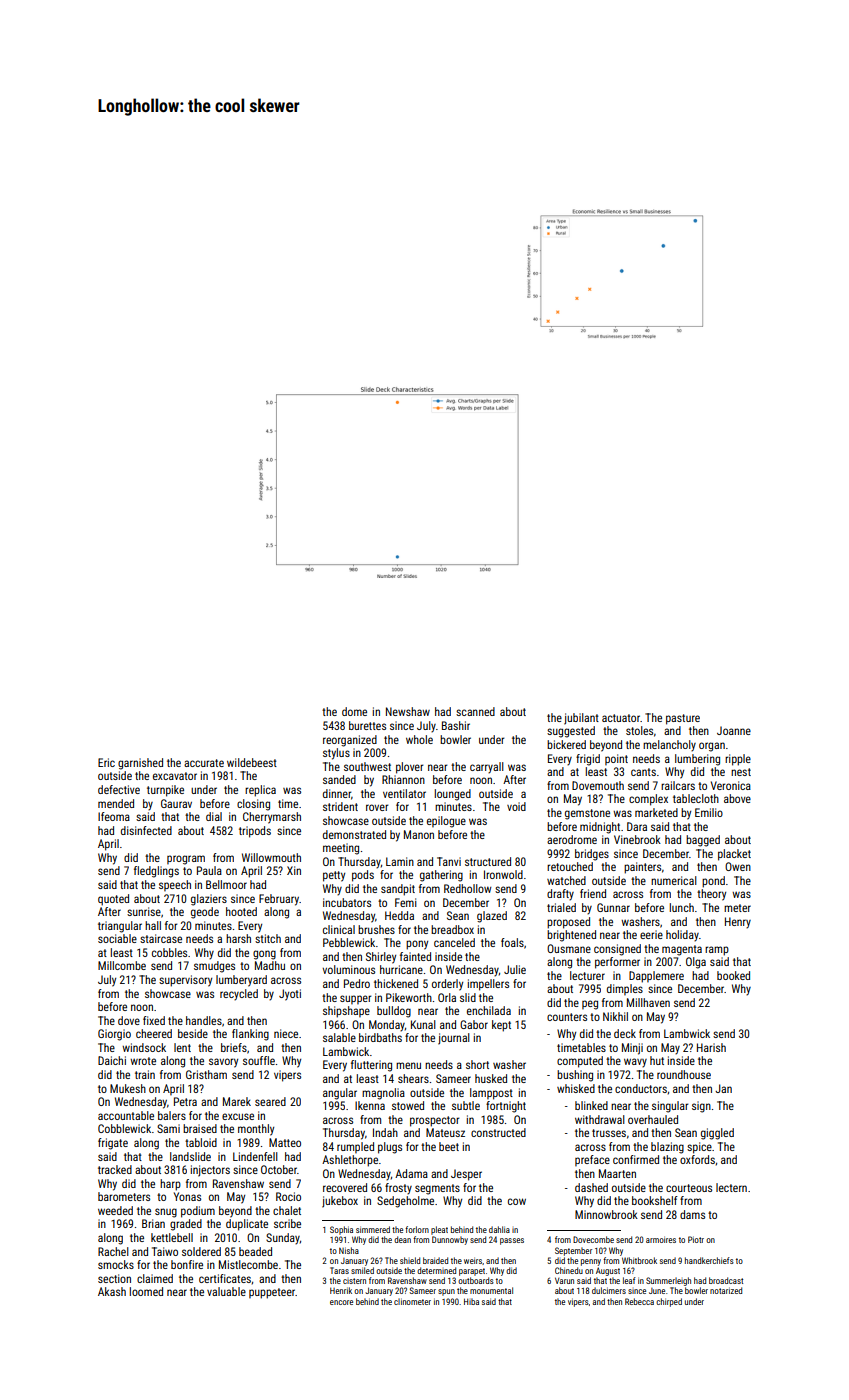 The image size is (849, 1400). I want to click on gemstone, so click(587, 814).
